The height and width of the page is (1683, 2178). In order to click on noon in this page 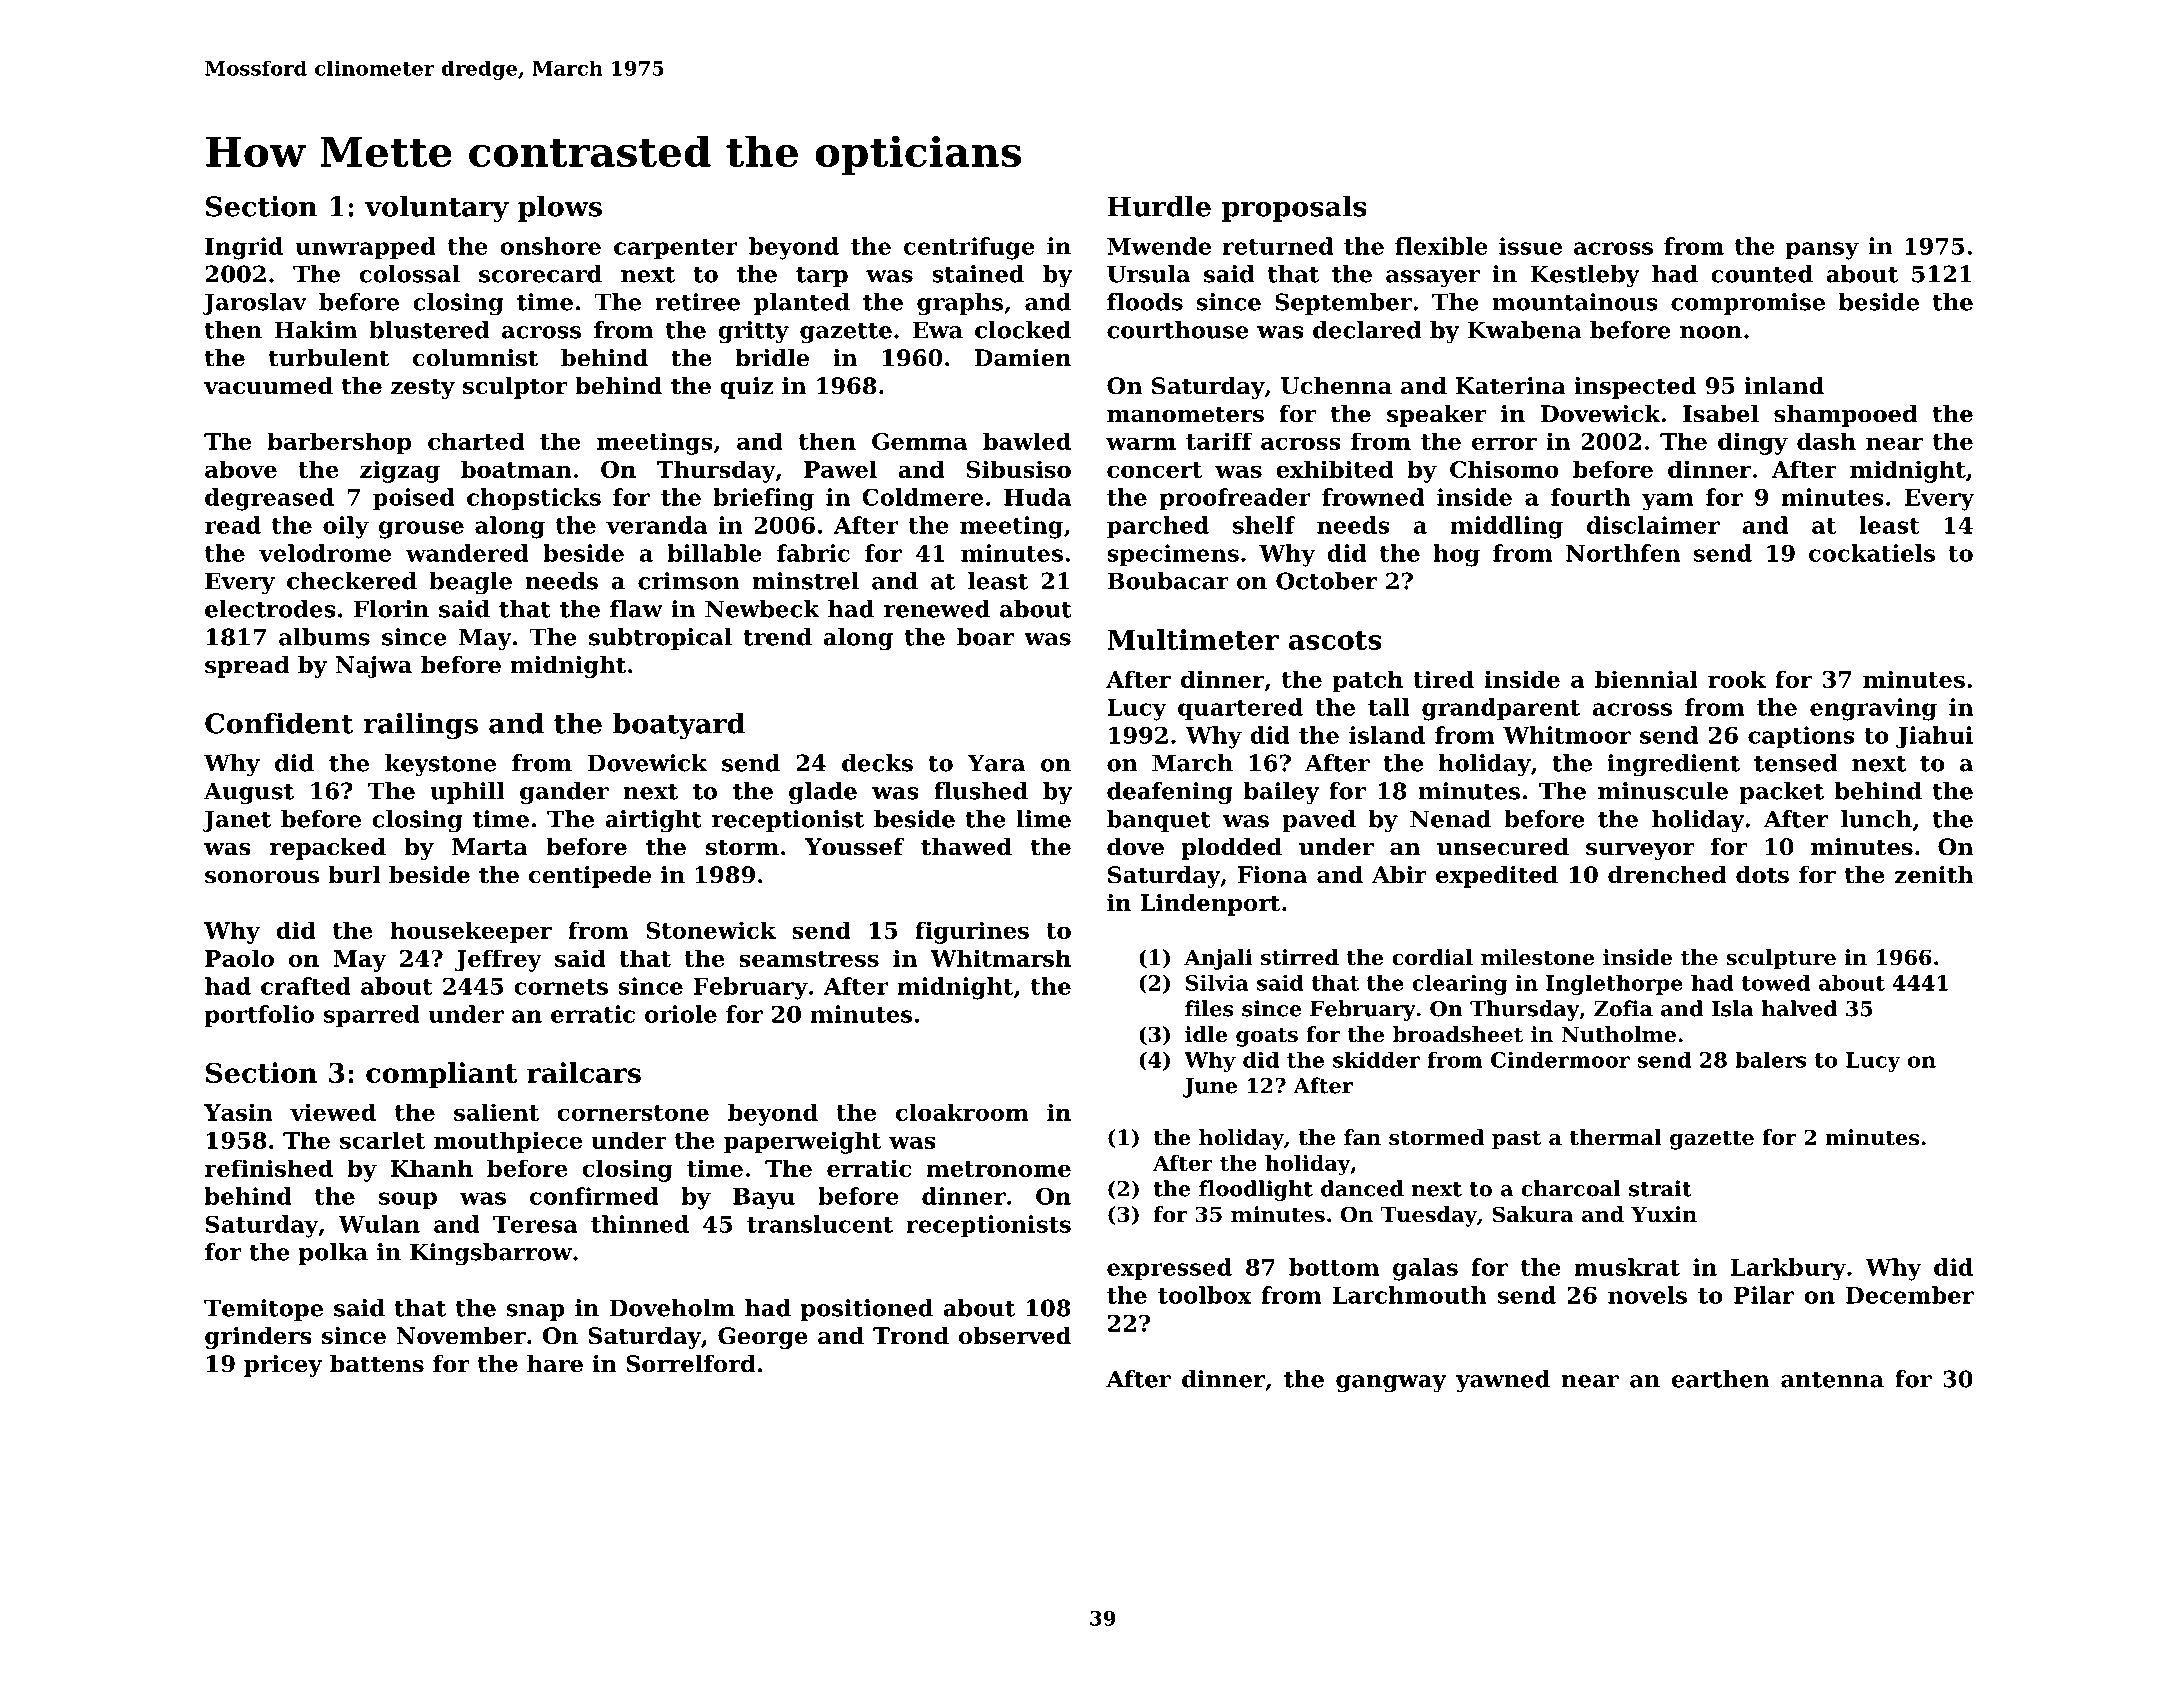, I will do `click(1711, 332)`.
